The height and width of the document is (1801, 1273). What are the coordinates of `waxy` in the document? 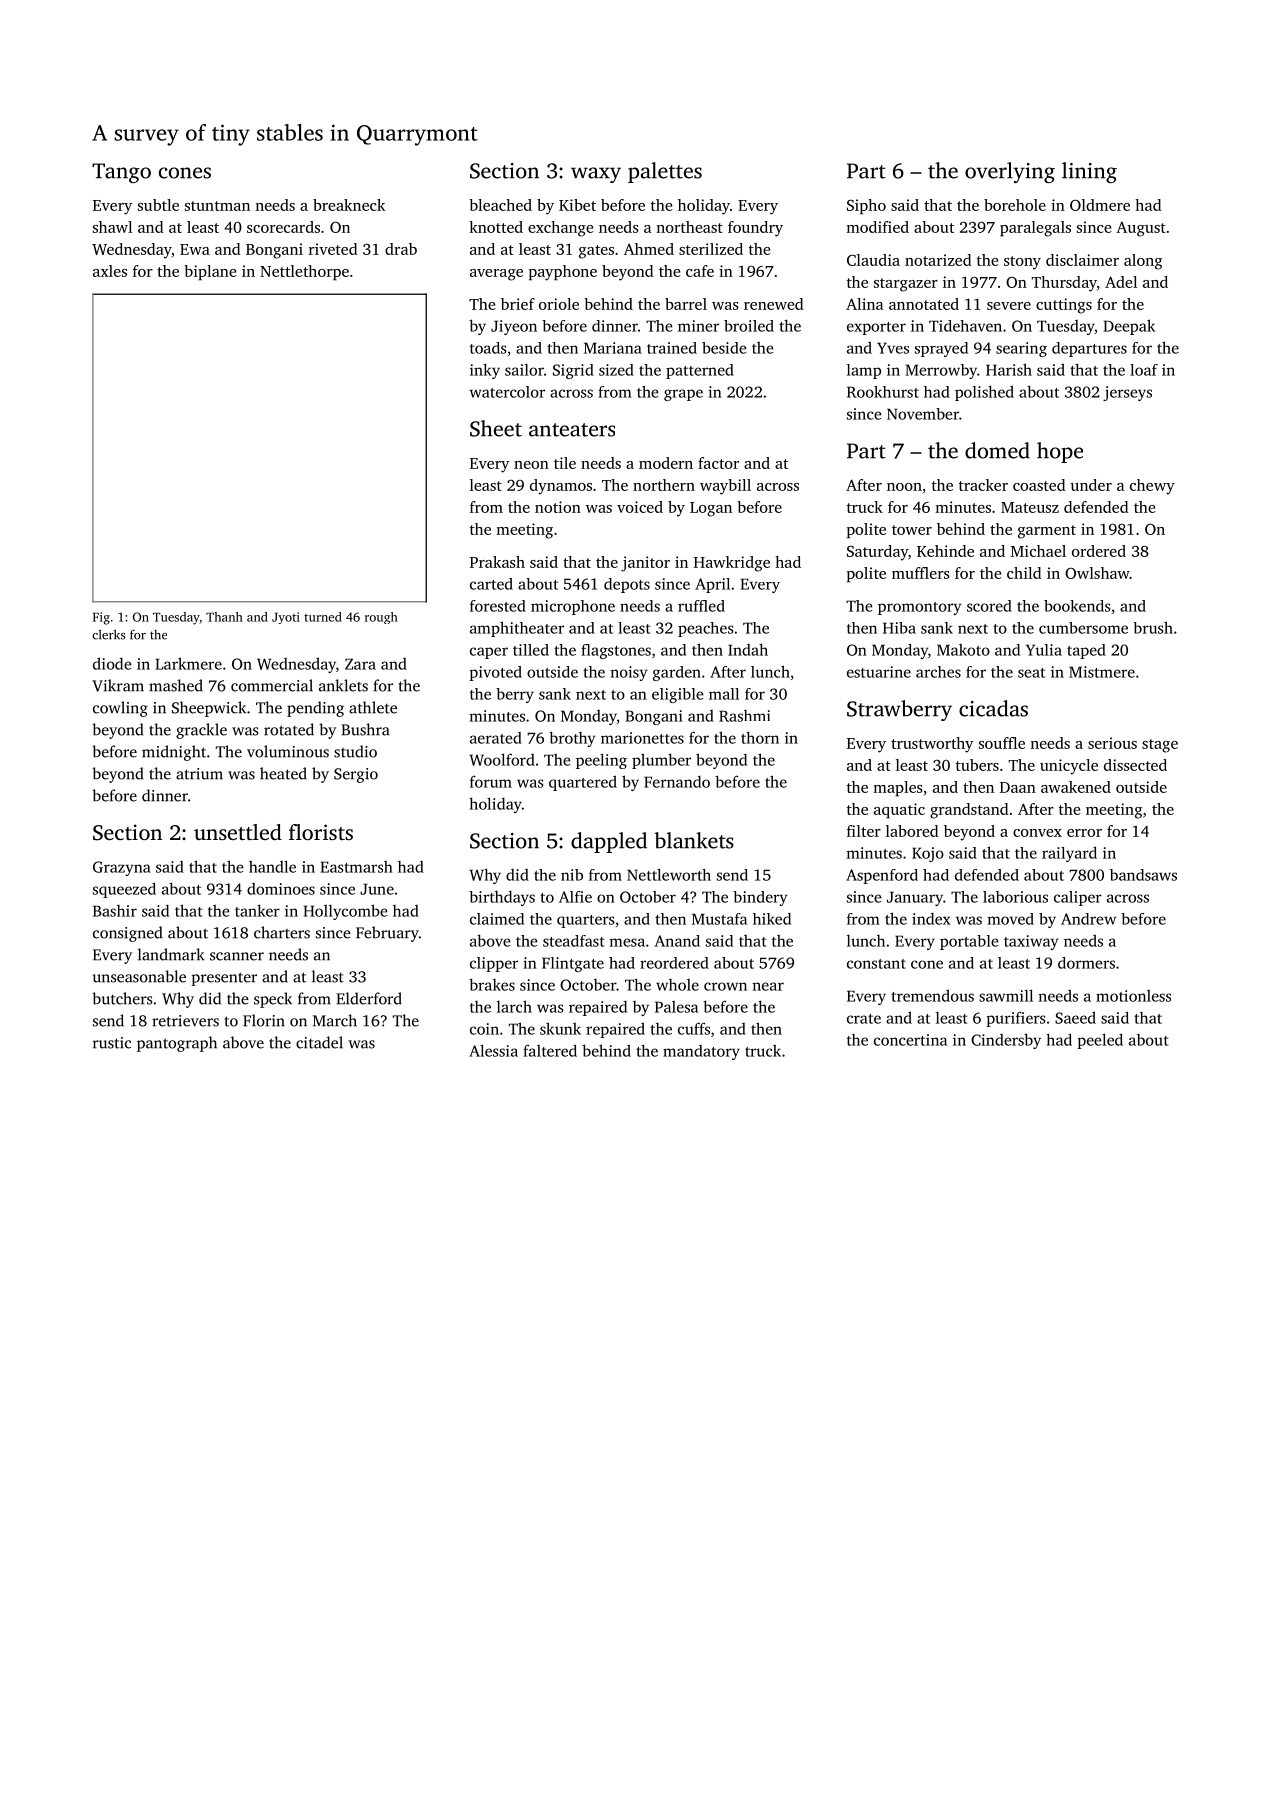 It's located at (596, 175).
